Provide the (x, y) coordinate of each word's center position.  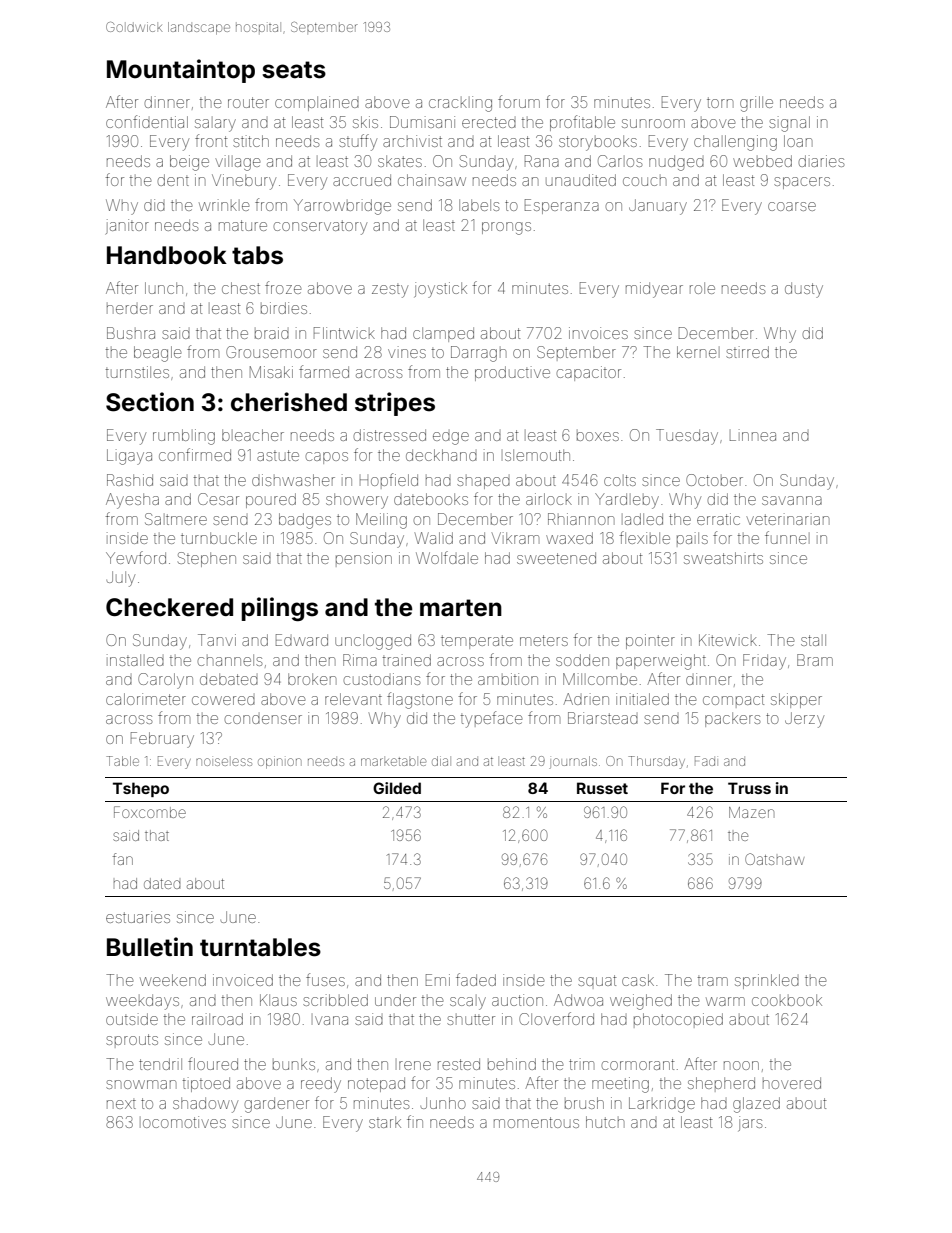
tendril (160, 1064)
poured (271, 500)
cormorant (637, 1064)
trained (407, 660)
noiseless (224, 762)
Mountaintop (181, 71)
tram (713, 981)
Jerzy (804, 720)
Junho (443, 1103)
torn (720, 102)
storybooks (598, 143)
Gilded (397, 788)
